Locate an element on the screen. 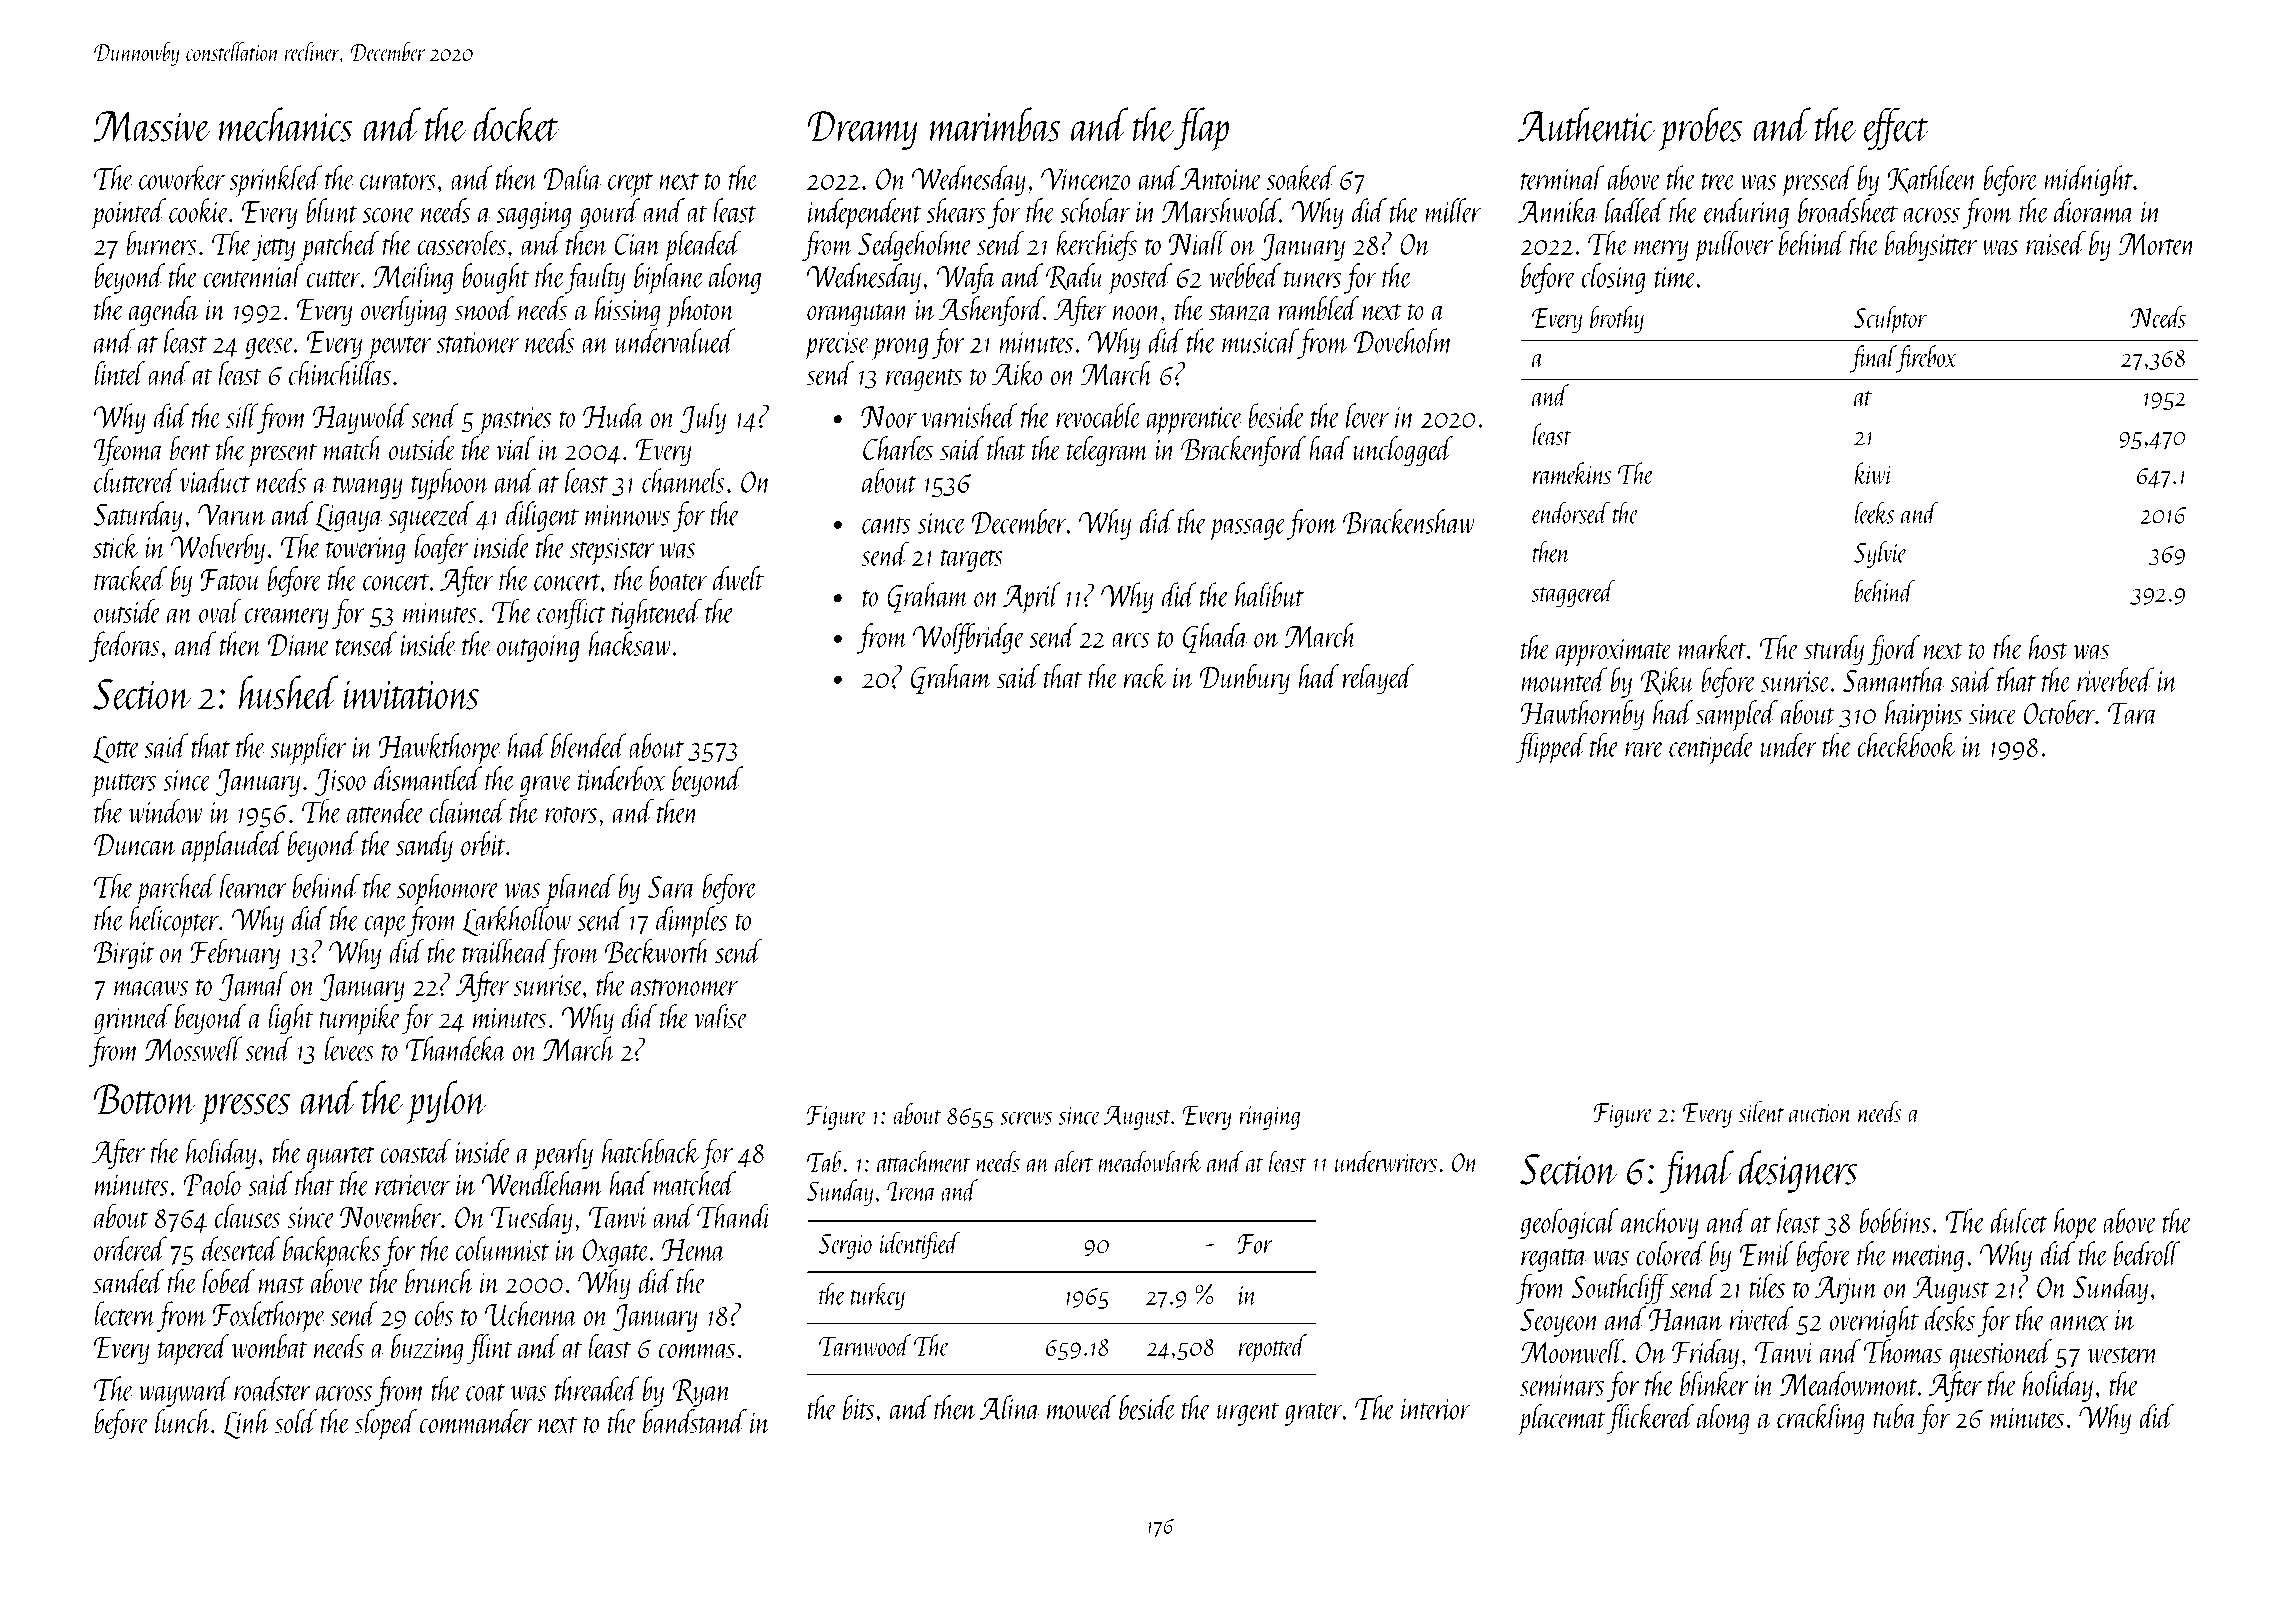 This screenshot has height=1620, width=2292. musical is located at coordinates (1260, 340).
